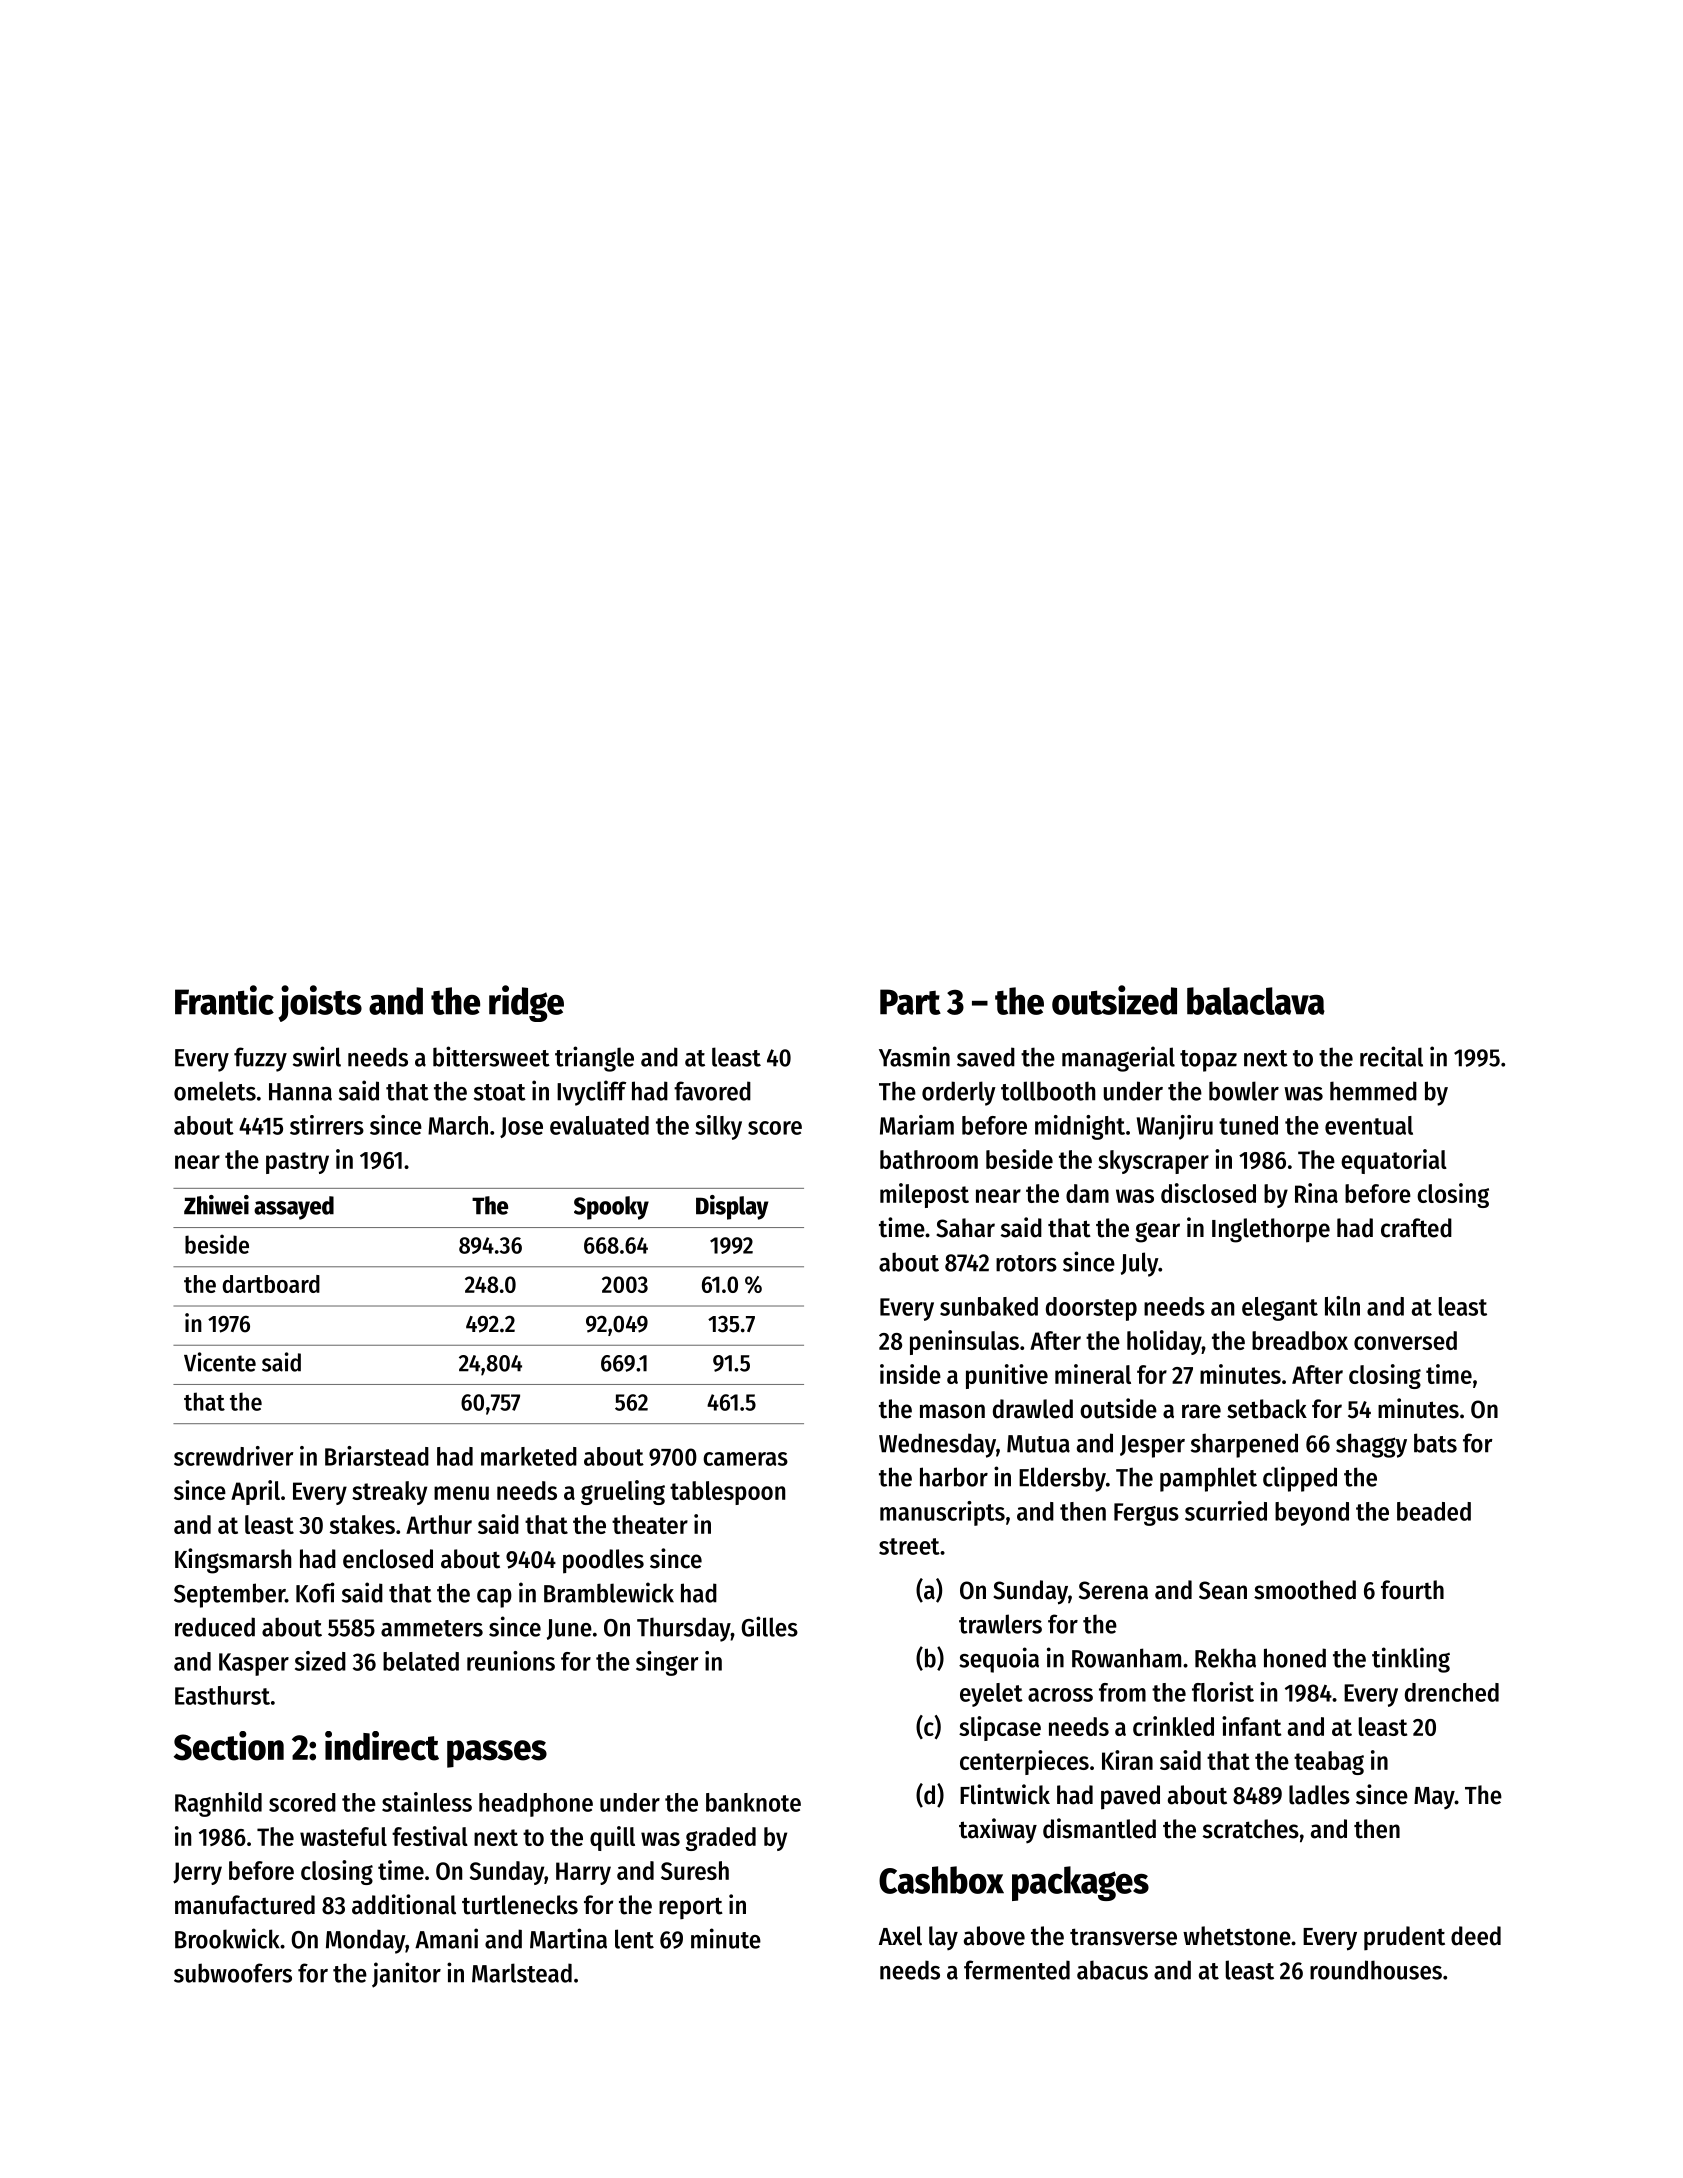 The height and width of the document is (2178, 1683). I want to click on theater, so click(650, 1524).
